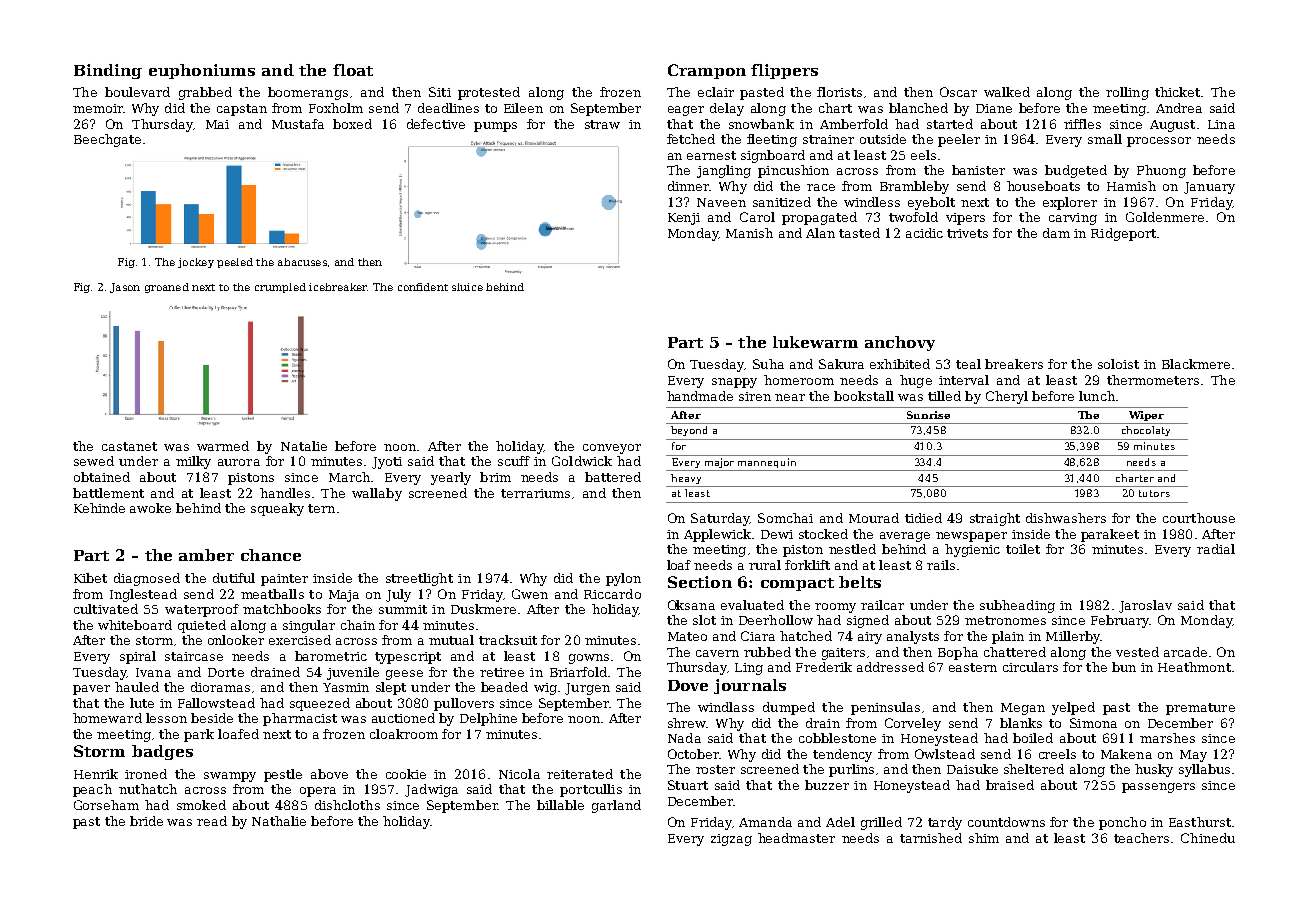 This page has height=924, width=1308. What do you see at coordinates (205, 93) in the page?
I see `grabbed` at bounding box center [205, 93].
